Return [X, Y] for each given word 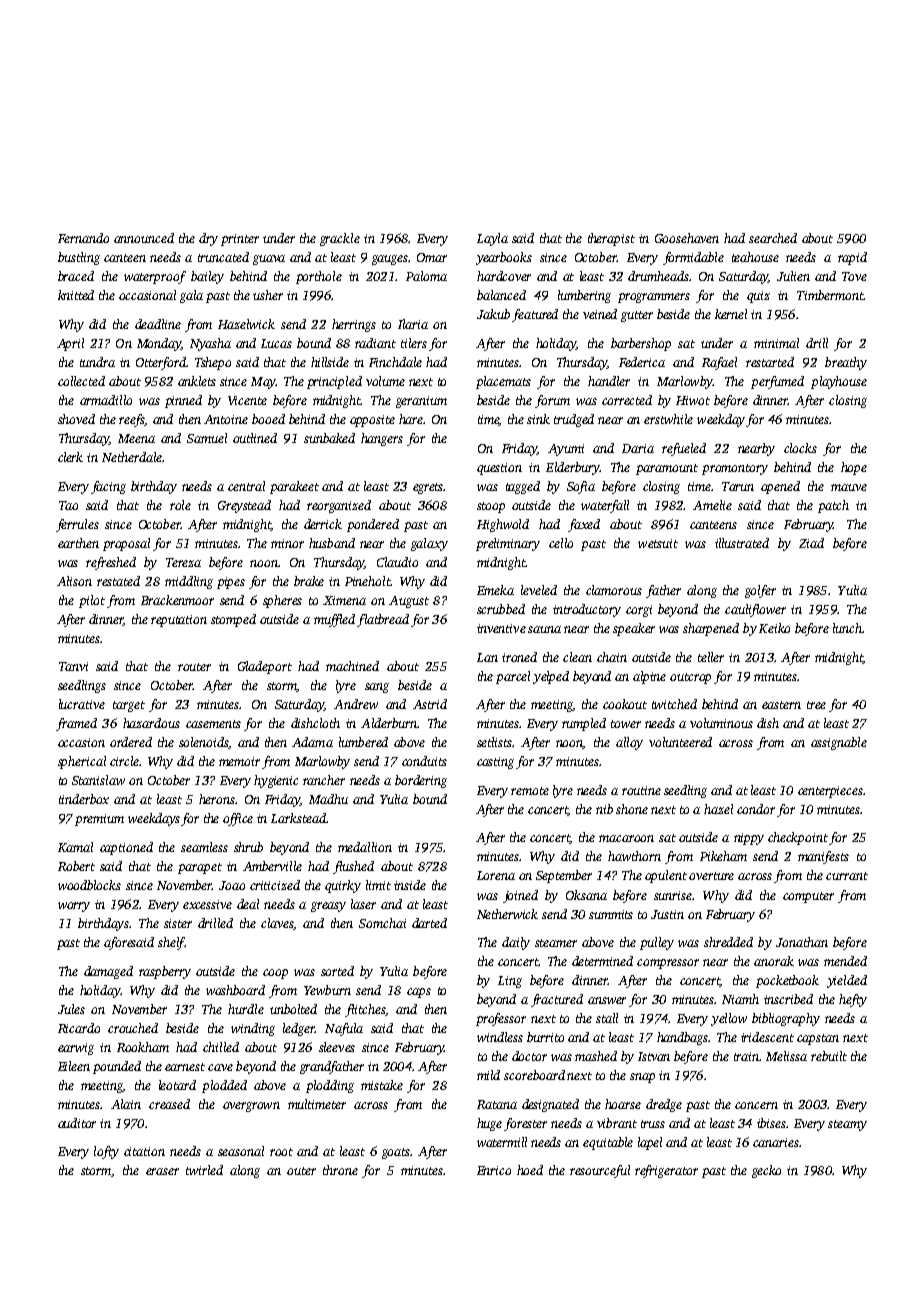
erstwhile [668, 419]
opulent [666, 876]
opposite [372, 421]
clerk [70, 457]
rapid [852, 258]
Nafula [344, 1029]
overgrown [251, 1107]
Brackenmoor [177, 600]
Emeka [495, 590]
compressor [668, 964]
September [564, 876]
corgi [639, 611]
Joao [232, 885]
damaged [108, 972]
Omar [432, 257]
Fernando [83, 238]
